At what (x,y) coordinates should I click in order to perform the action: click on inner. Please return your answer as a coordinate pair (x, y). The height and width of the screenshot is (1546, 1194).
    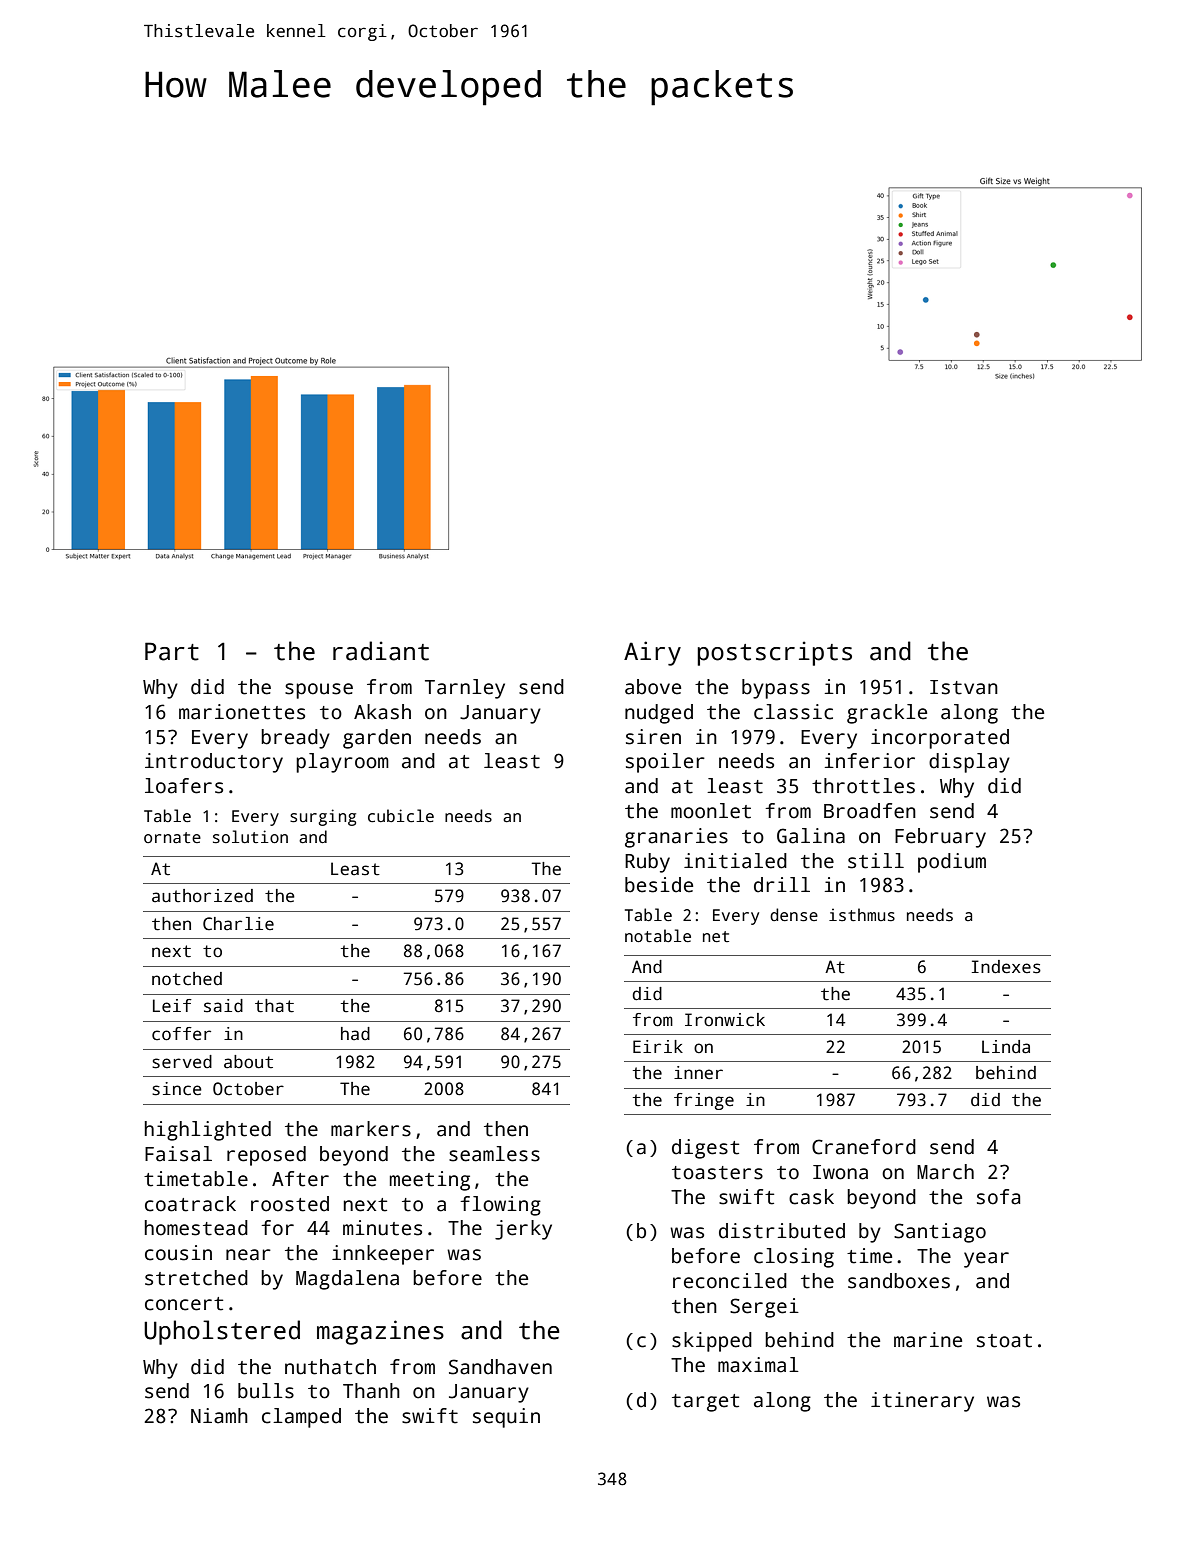
    Looking at the image, I should click on (698, 1073).
